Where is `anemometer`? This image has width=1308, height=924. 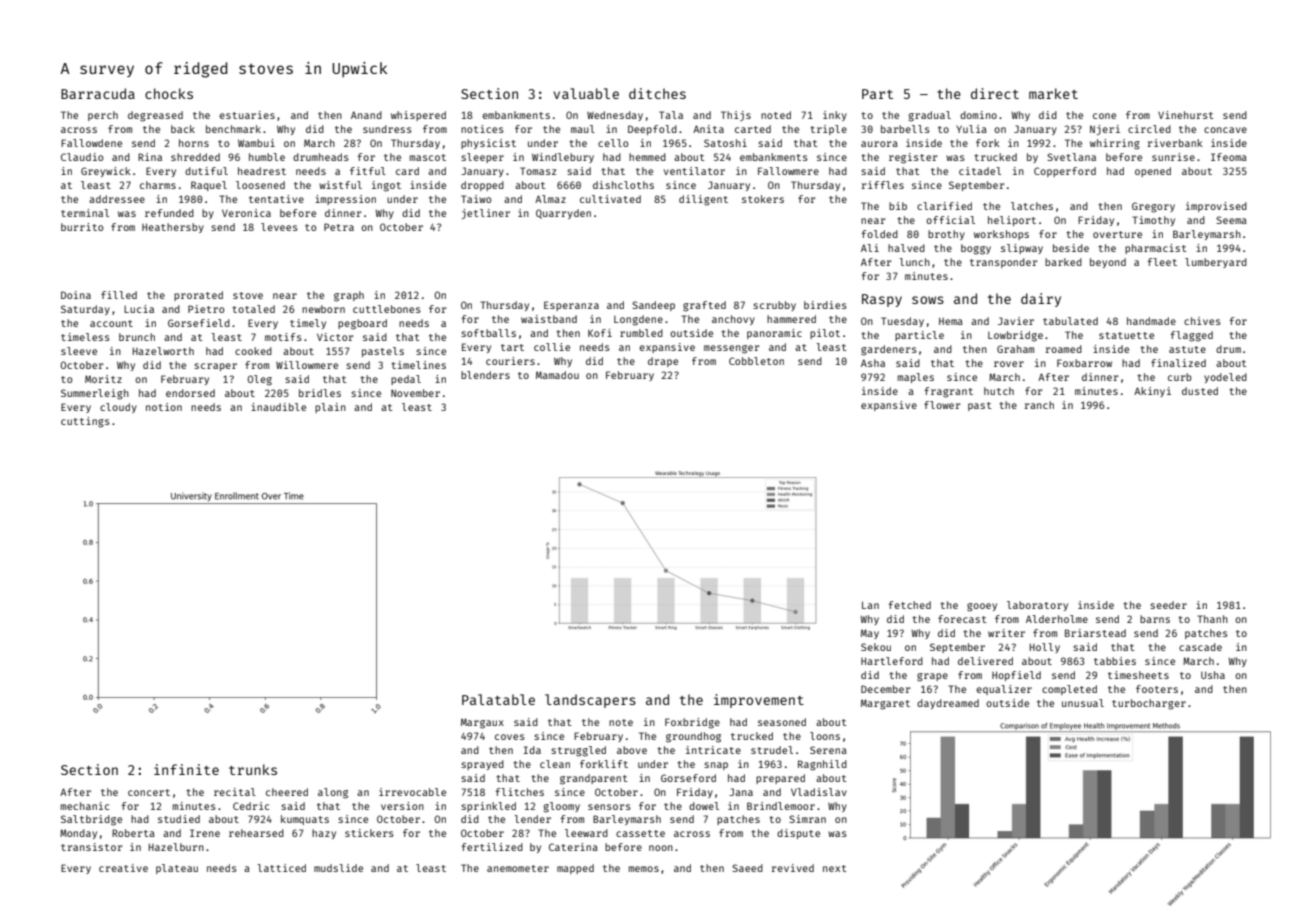
anemometer is located at coordinates (518, 868).
